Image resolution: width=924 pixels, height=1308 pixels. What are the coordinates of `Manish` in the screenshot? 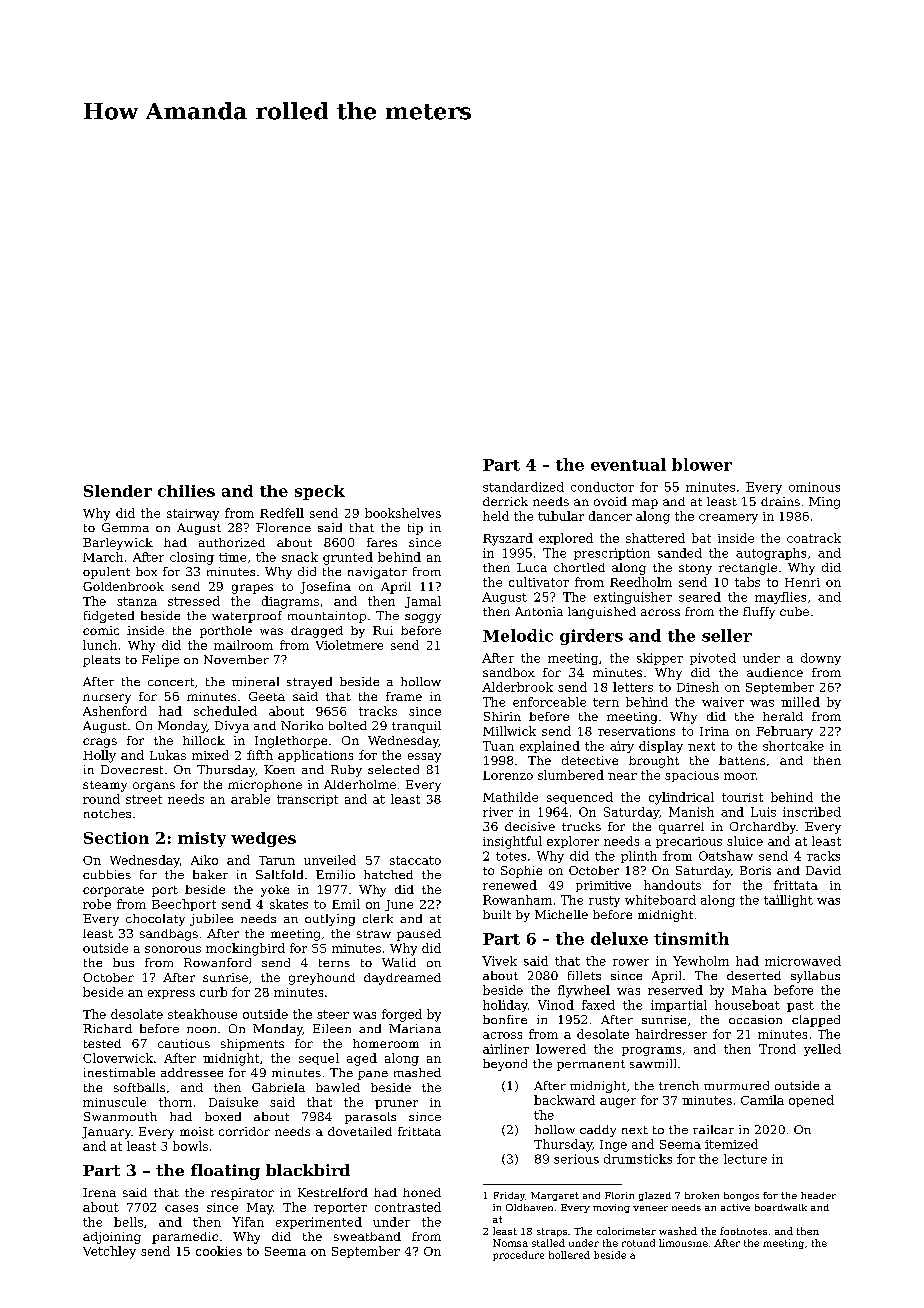 It's located at (691, 812).
